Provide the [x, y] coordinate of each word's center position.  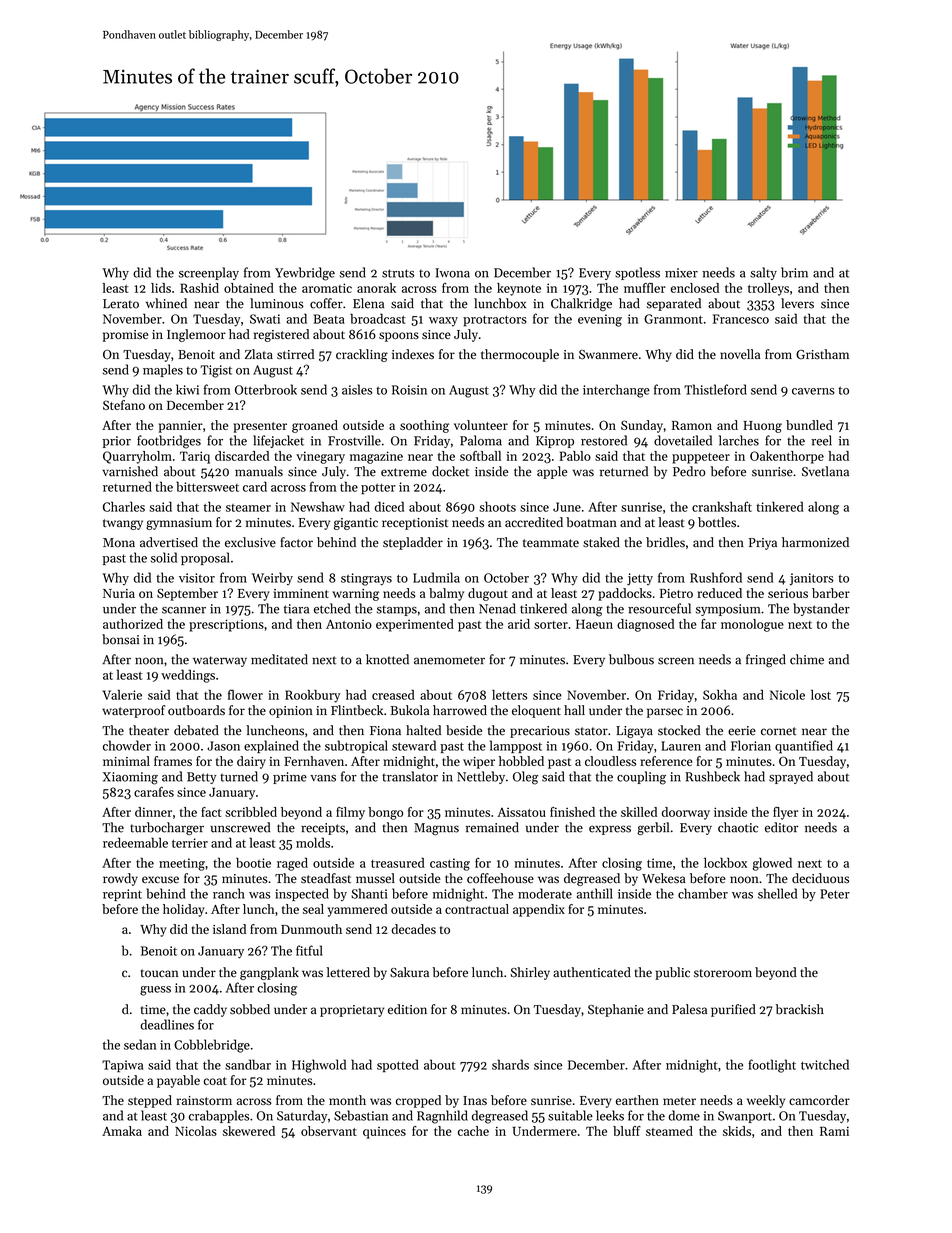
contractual [477, 909]
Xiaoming [130, 778]
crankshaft [722, 506]
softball [480, 456]
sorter [551, 625]
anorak [376, 288]
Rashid [199, 288]
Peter [835, 894]
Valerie [122, 695]
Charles [124, 506]
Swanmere [608, 354]
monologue [752, 625]
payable [178, 1081]
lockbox [725, 862]
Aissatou [521, 812]
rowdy [120, 879]
